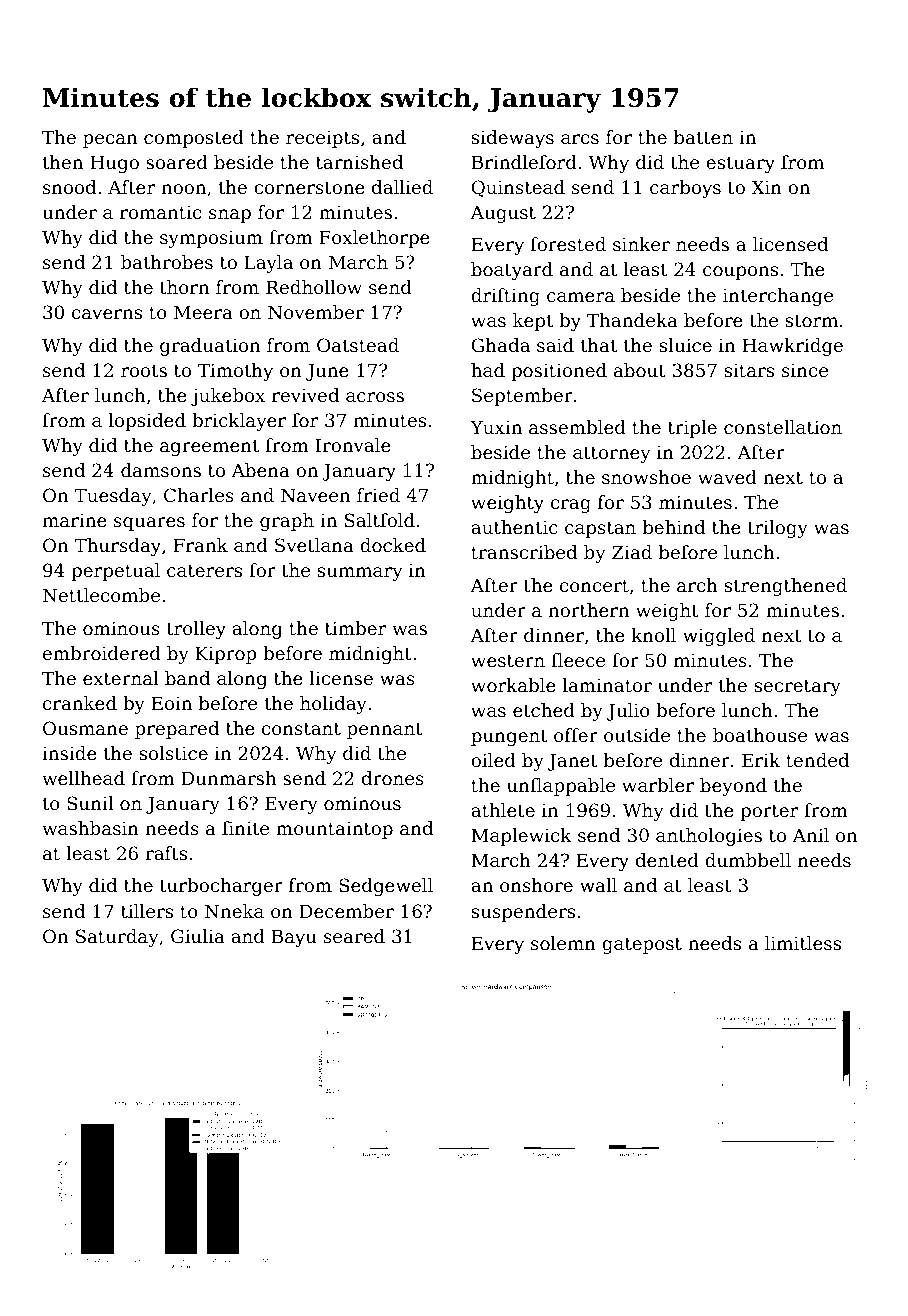 The width and height of the document is (908, 1316). I want to click on limitless, so click(803, 943).
